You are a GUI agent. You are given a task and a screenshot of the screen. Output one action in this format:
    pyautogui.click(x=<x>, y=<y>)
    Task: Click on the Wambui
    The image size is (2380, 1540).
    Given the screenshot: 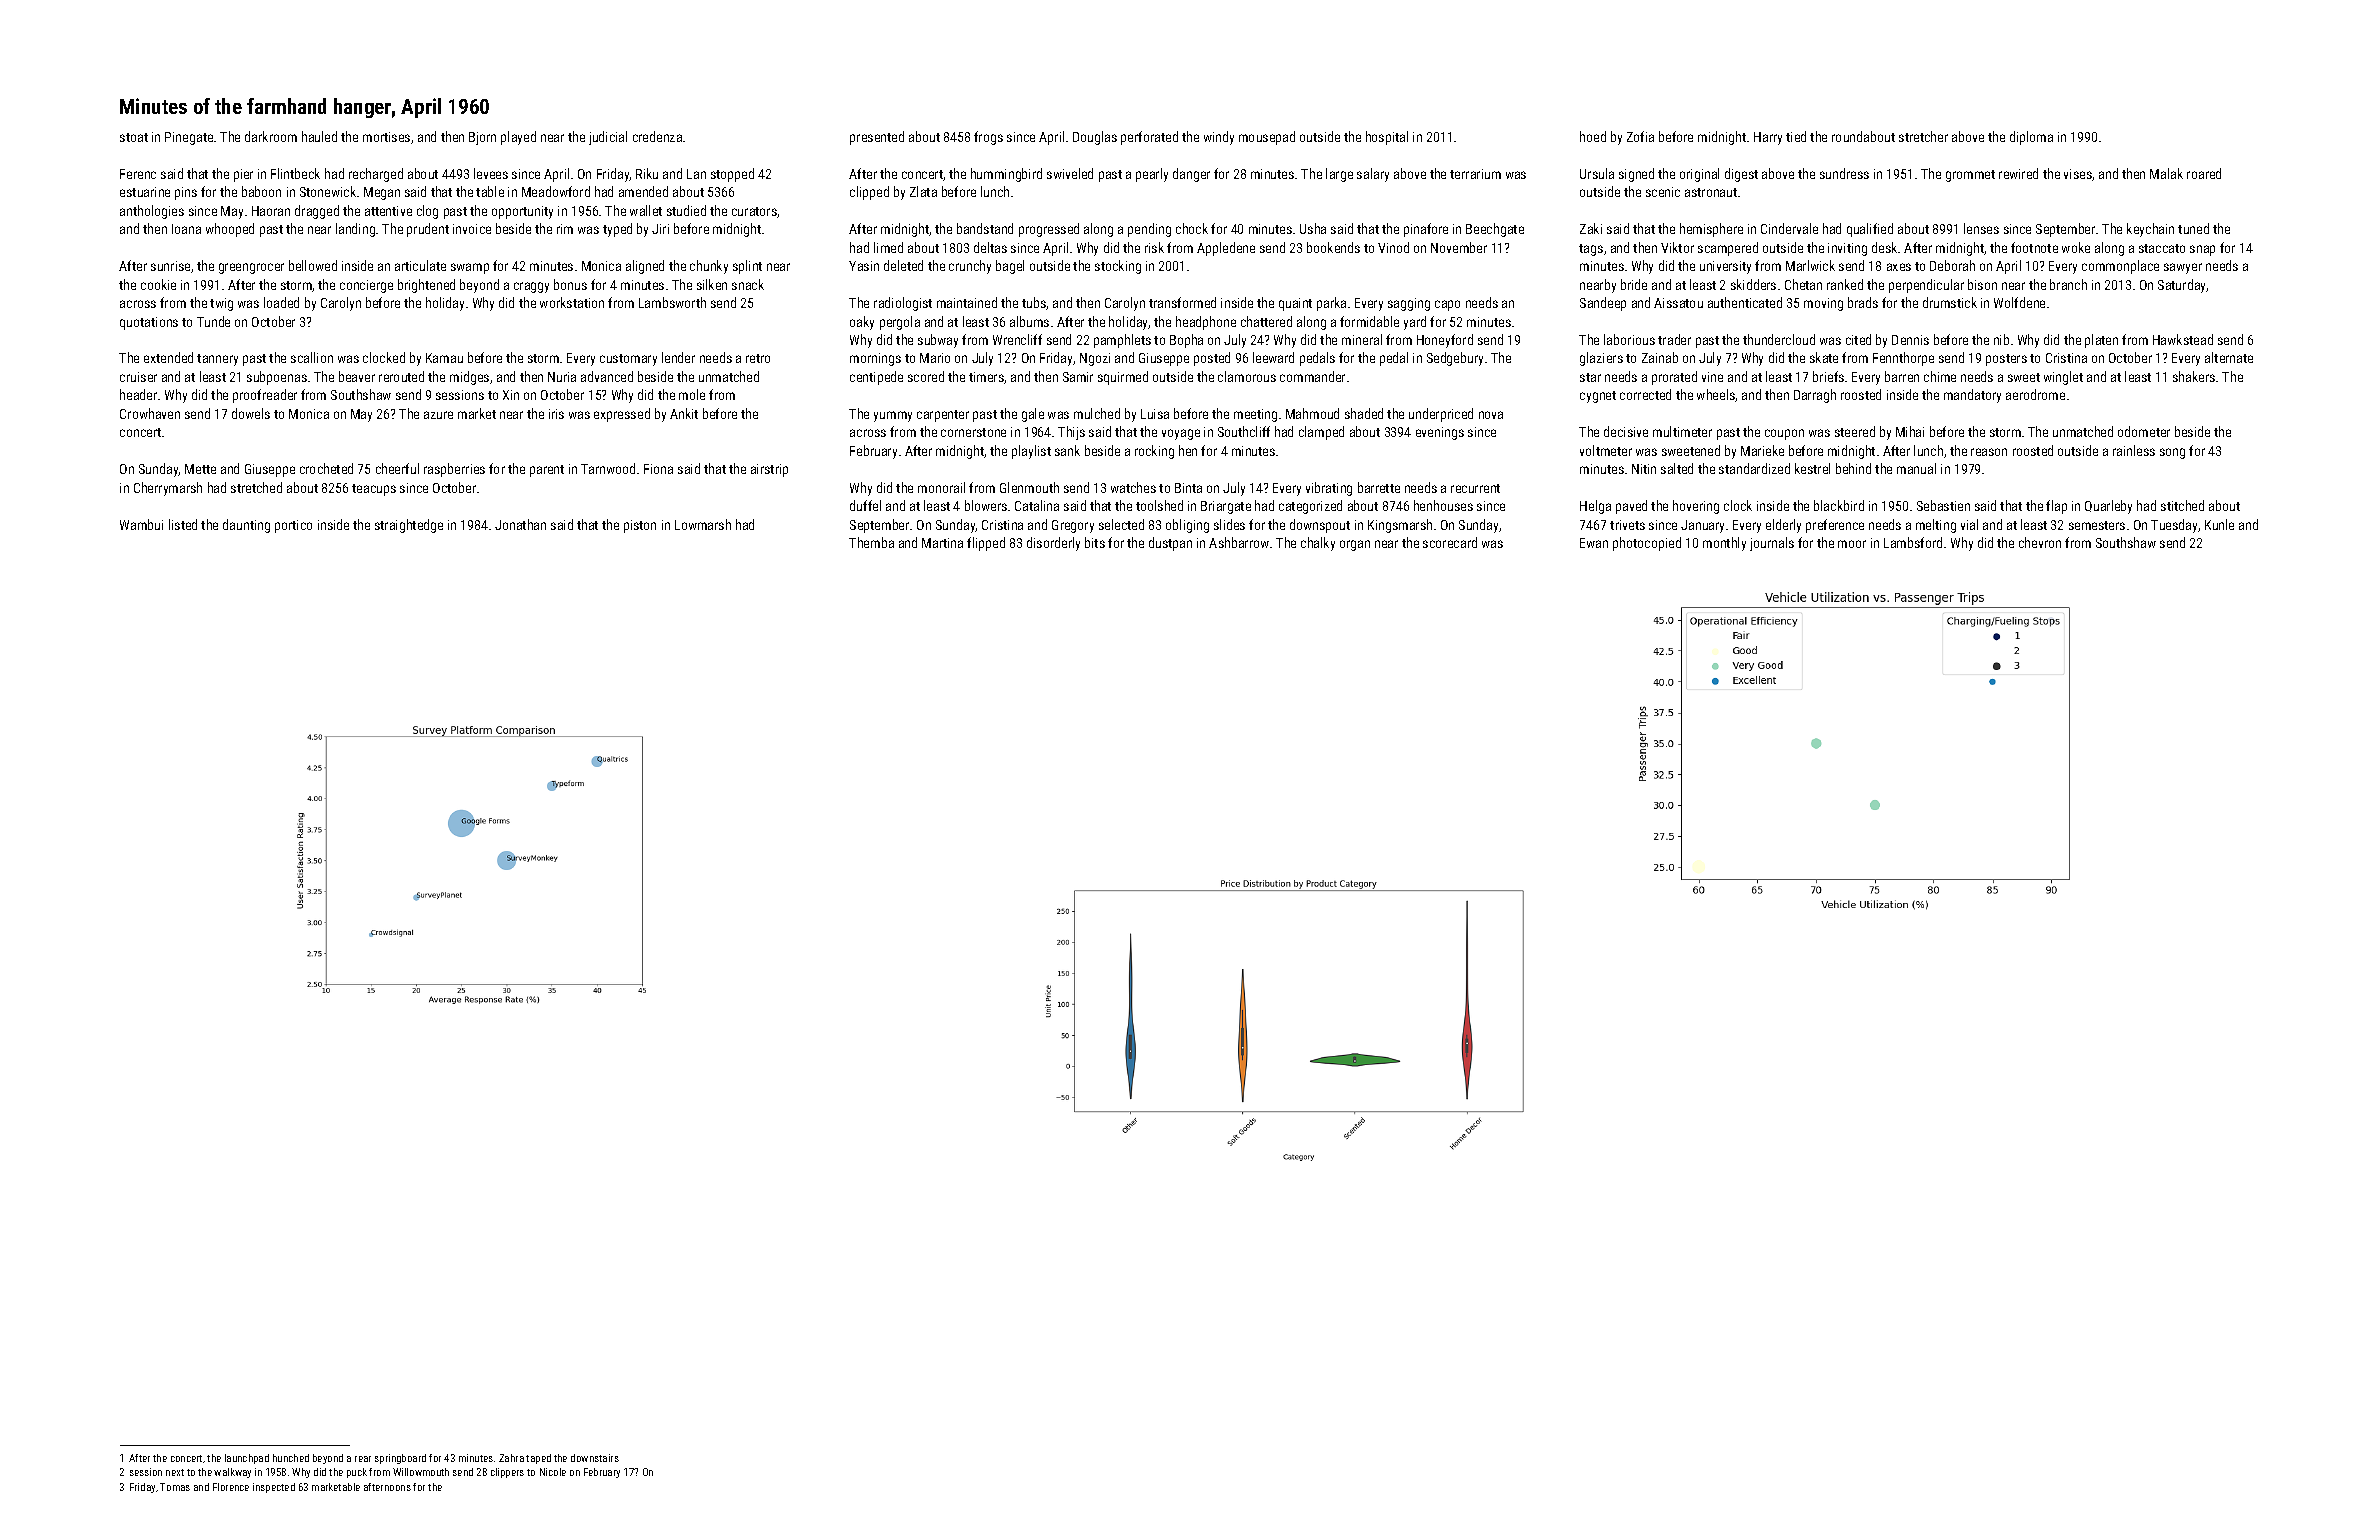 What is the action you would take?
    pyautogui.click(x=141, y=524)
